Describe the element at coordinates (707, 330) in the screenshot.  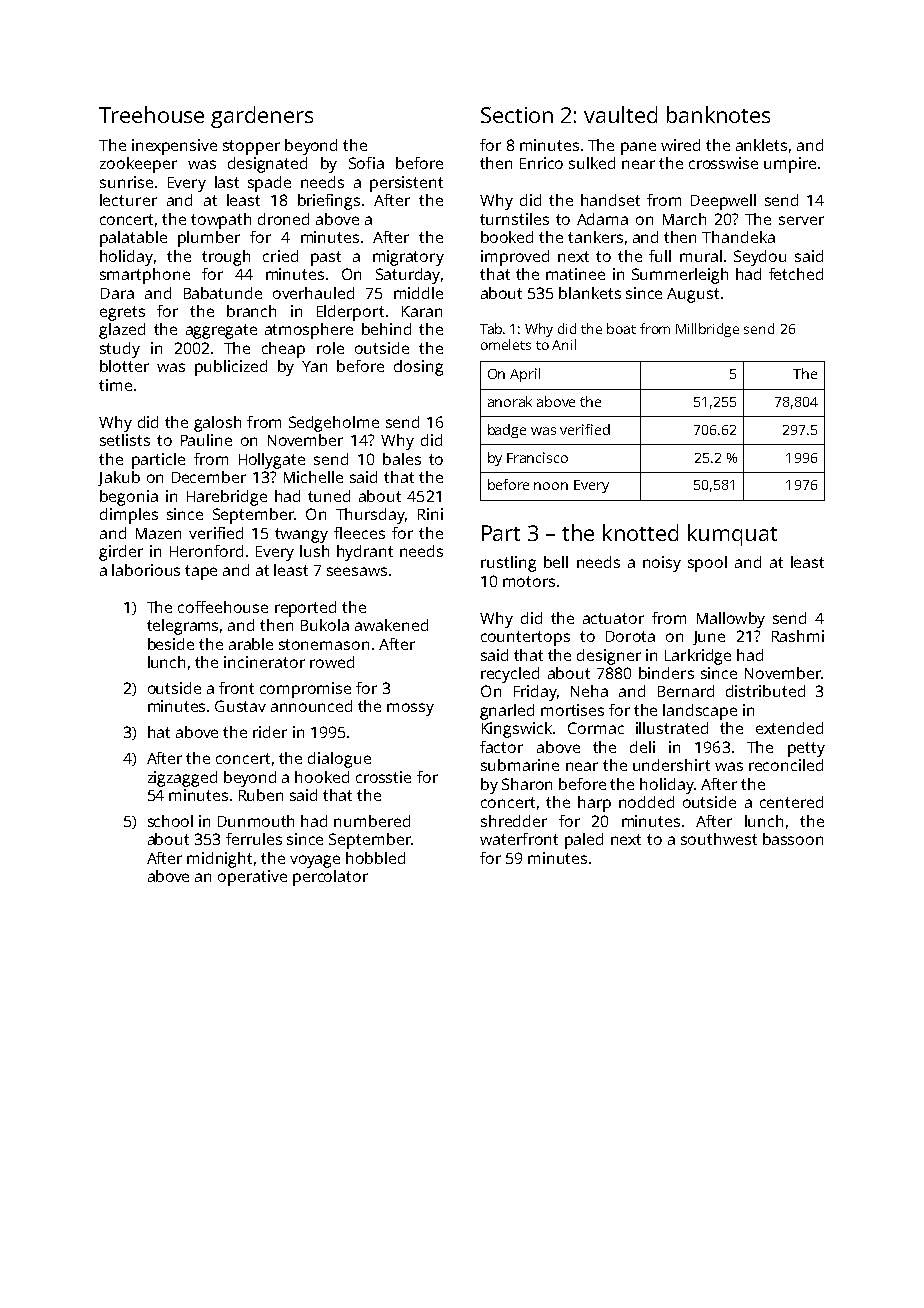
I see `Millbridge` at that location.
